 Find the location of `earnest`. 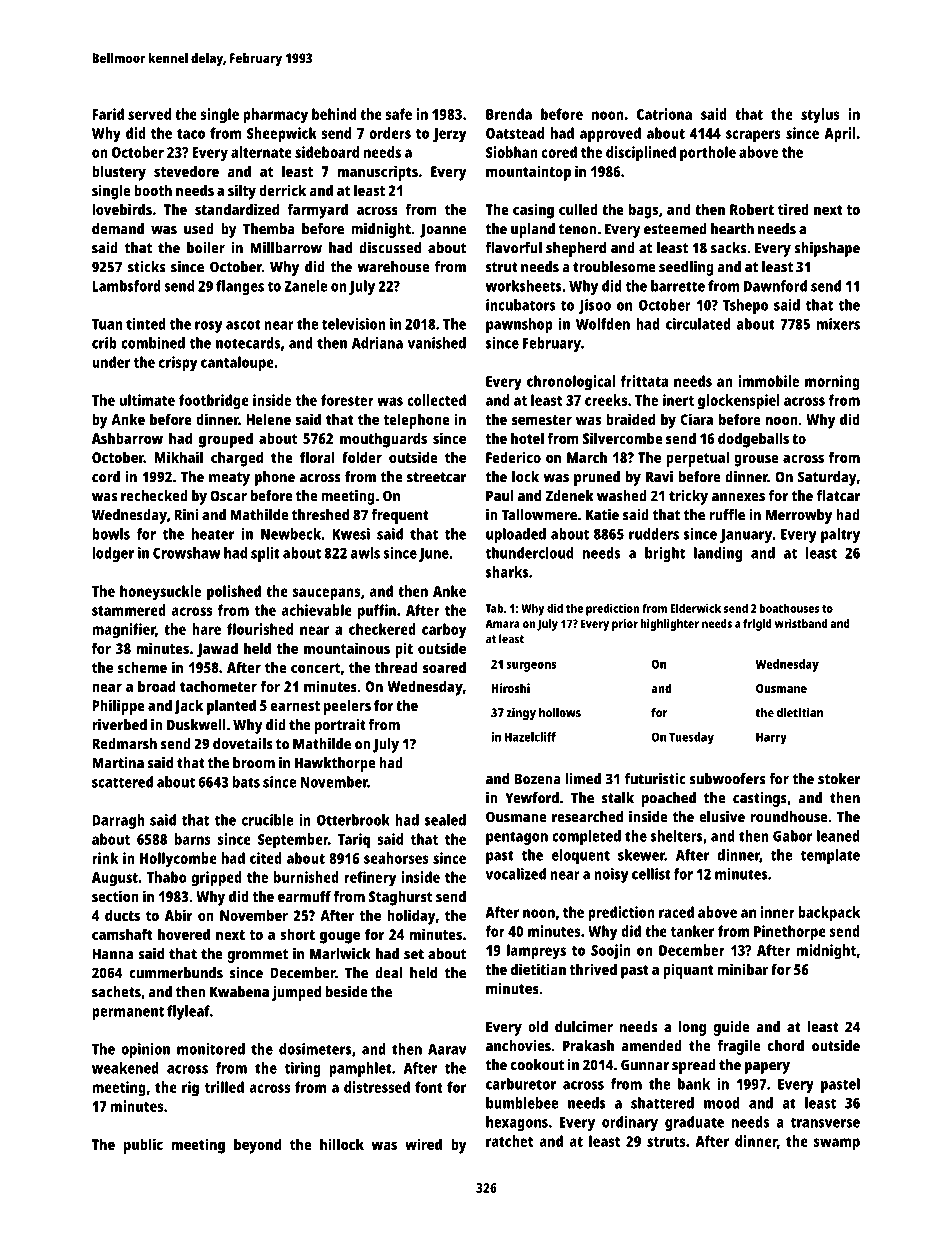

earnest is located at coordinates (295, 706).
